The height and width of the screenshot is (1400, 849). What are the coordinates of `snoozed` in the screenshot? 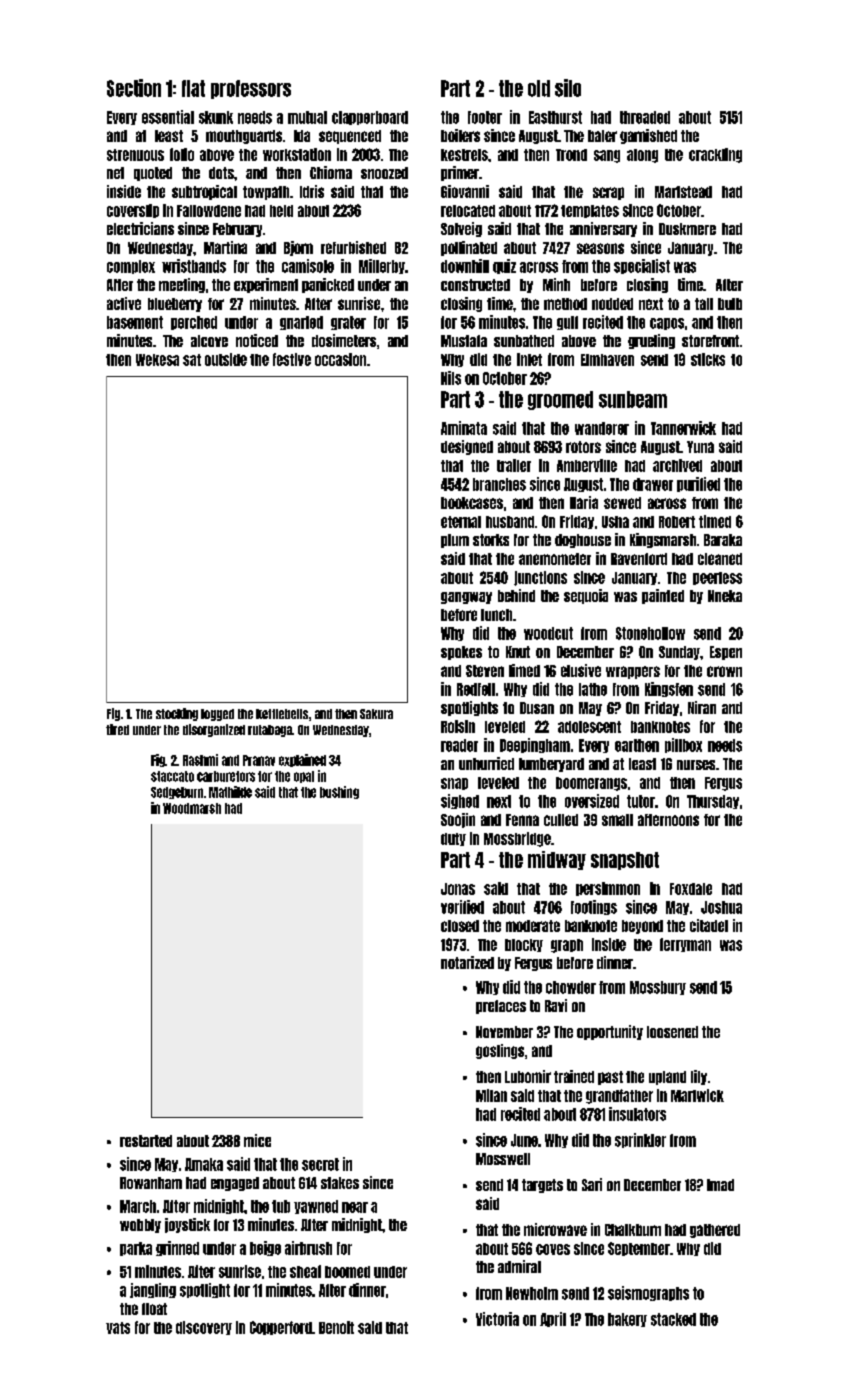 It's located at (384, 173).
